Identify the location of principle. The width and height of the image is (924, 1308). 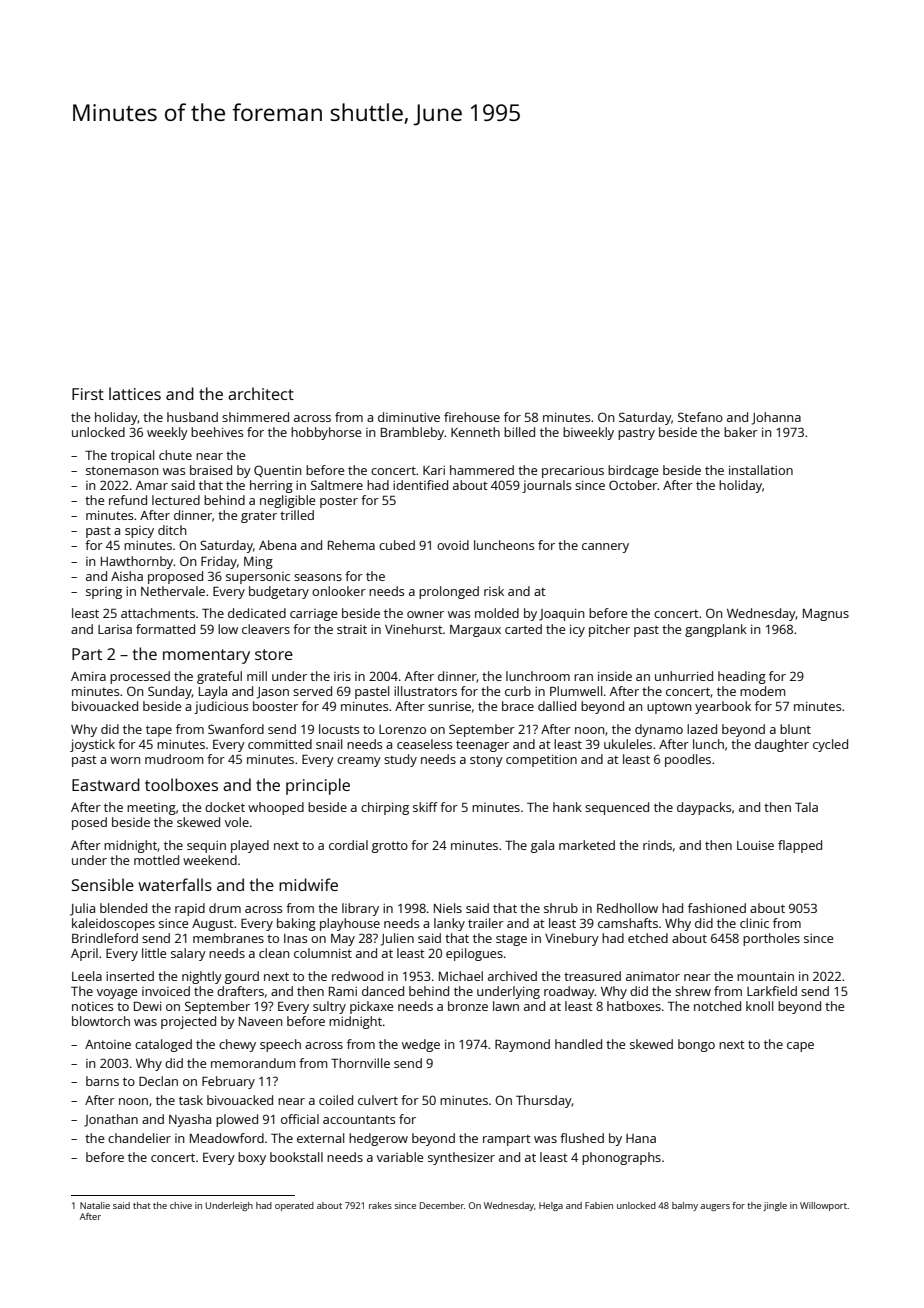
(318, 786).
